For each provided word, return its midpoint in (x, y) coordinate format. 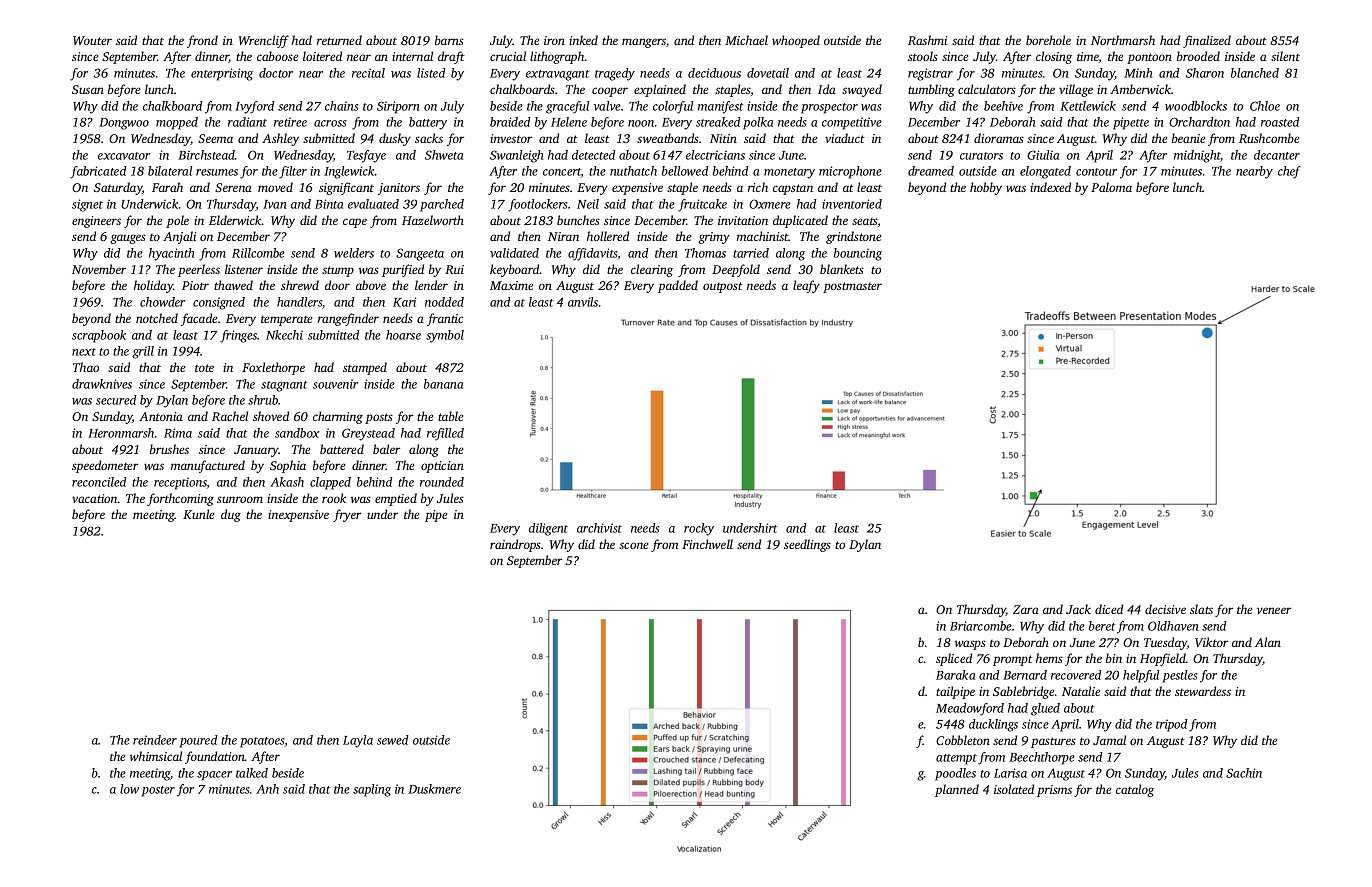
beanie (1188, 138)
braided (510, 122)
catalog (1135, 790)
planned (957, 790)
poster (158, 791)
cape (355, 223)
